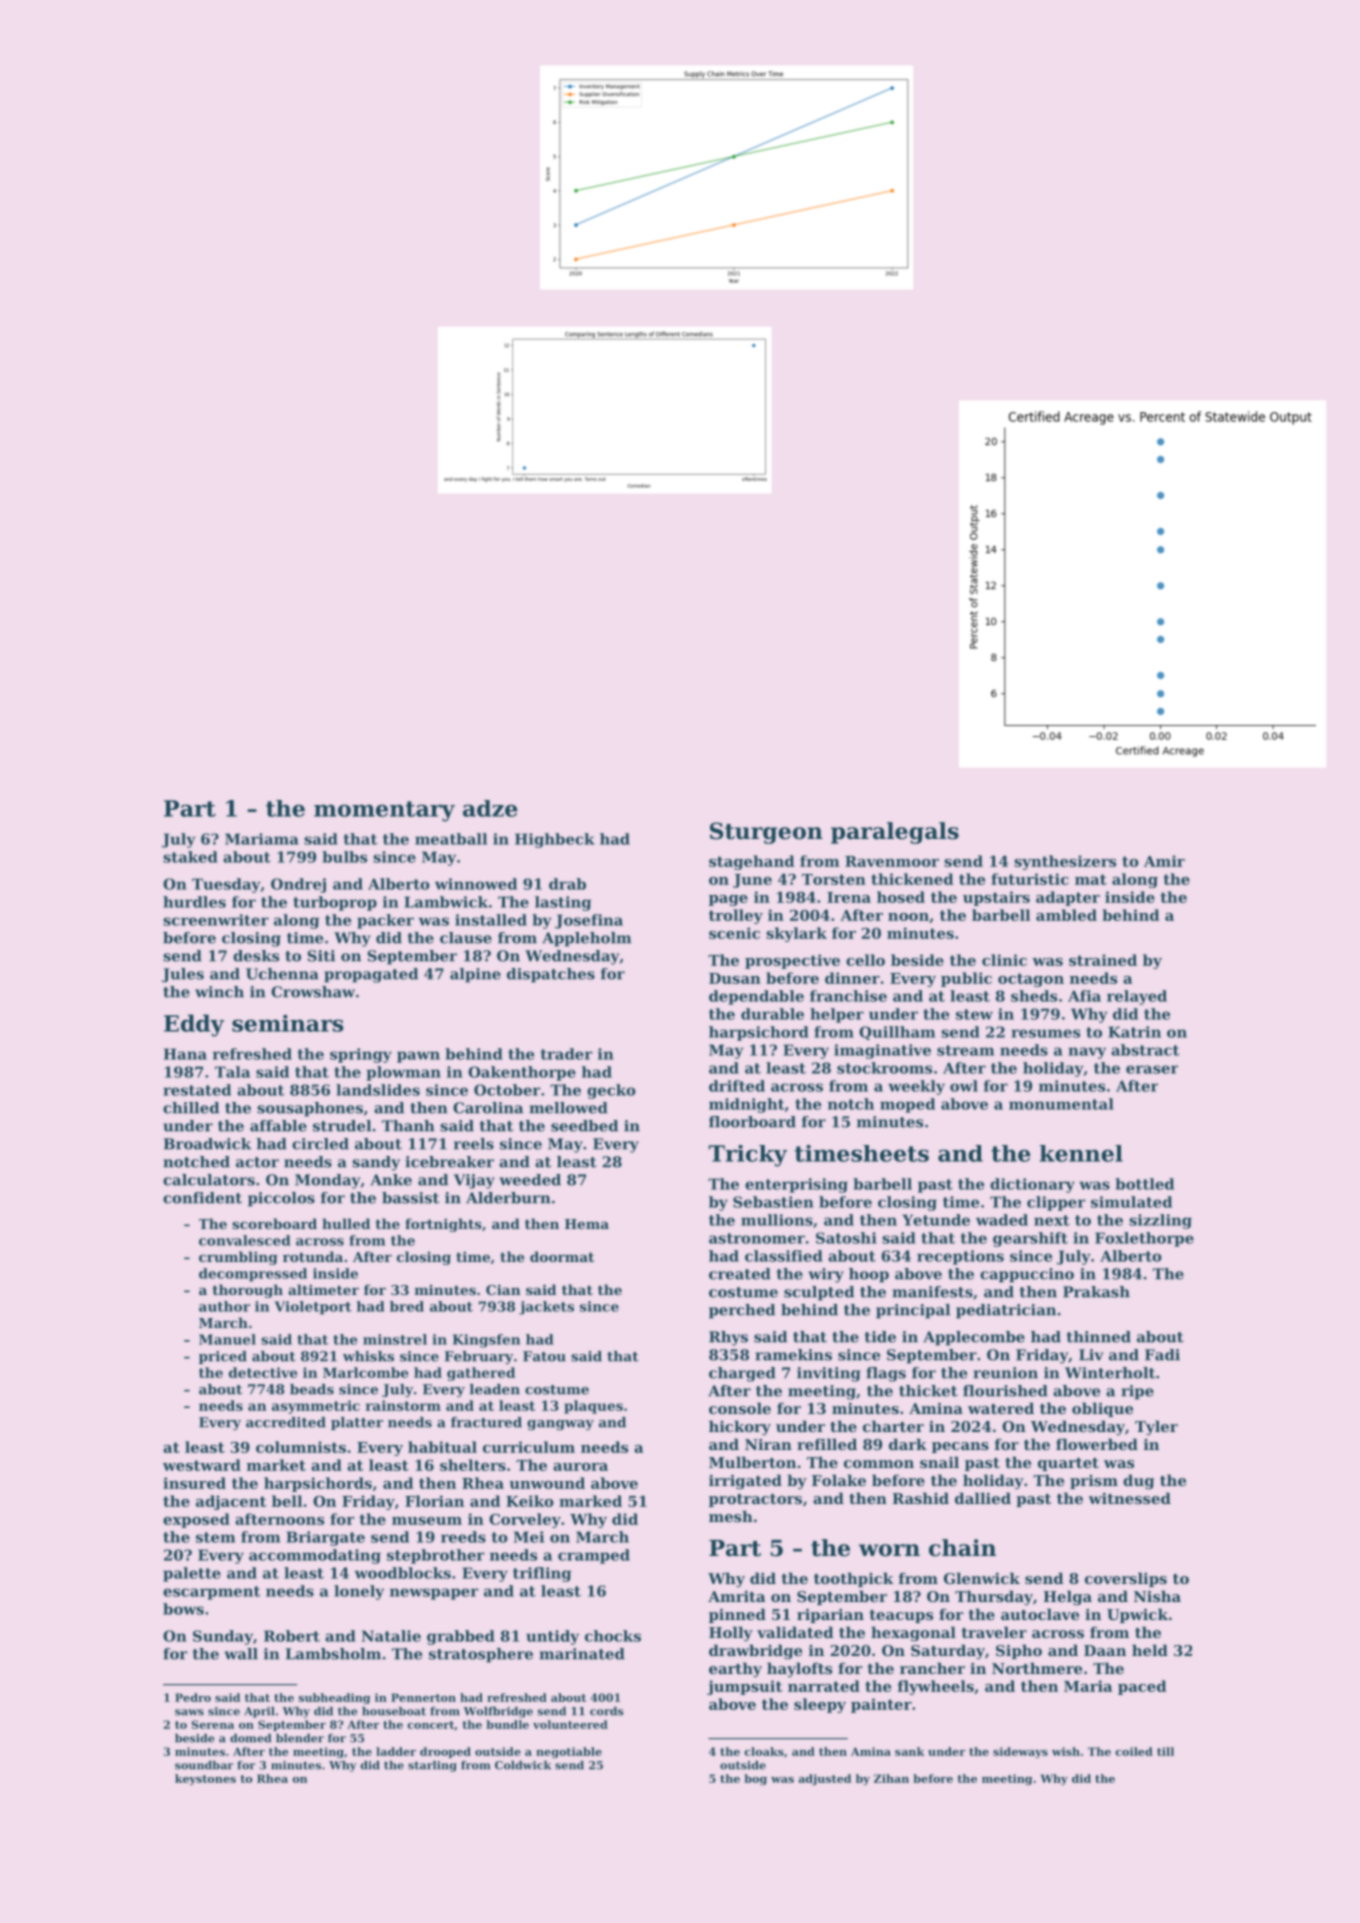  I want to click on adze, so click(490, 808).
